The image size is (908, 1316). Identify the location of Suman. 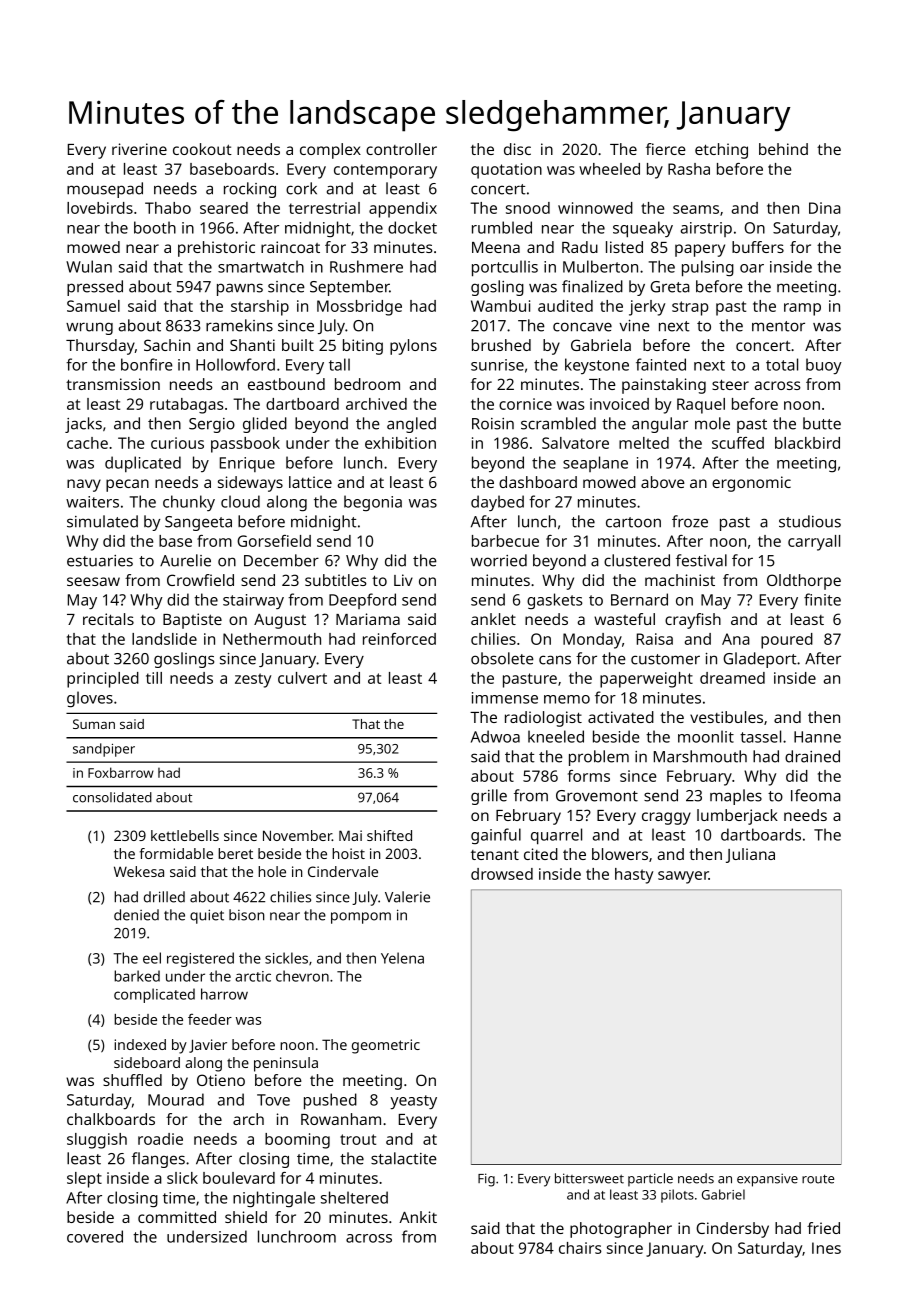
(94, 724).
